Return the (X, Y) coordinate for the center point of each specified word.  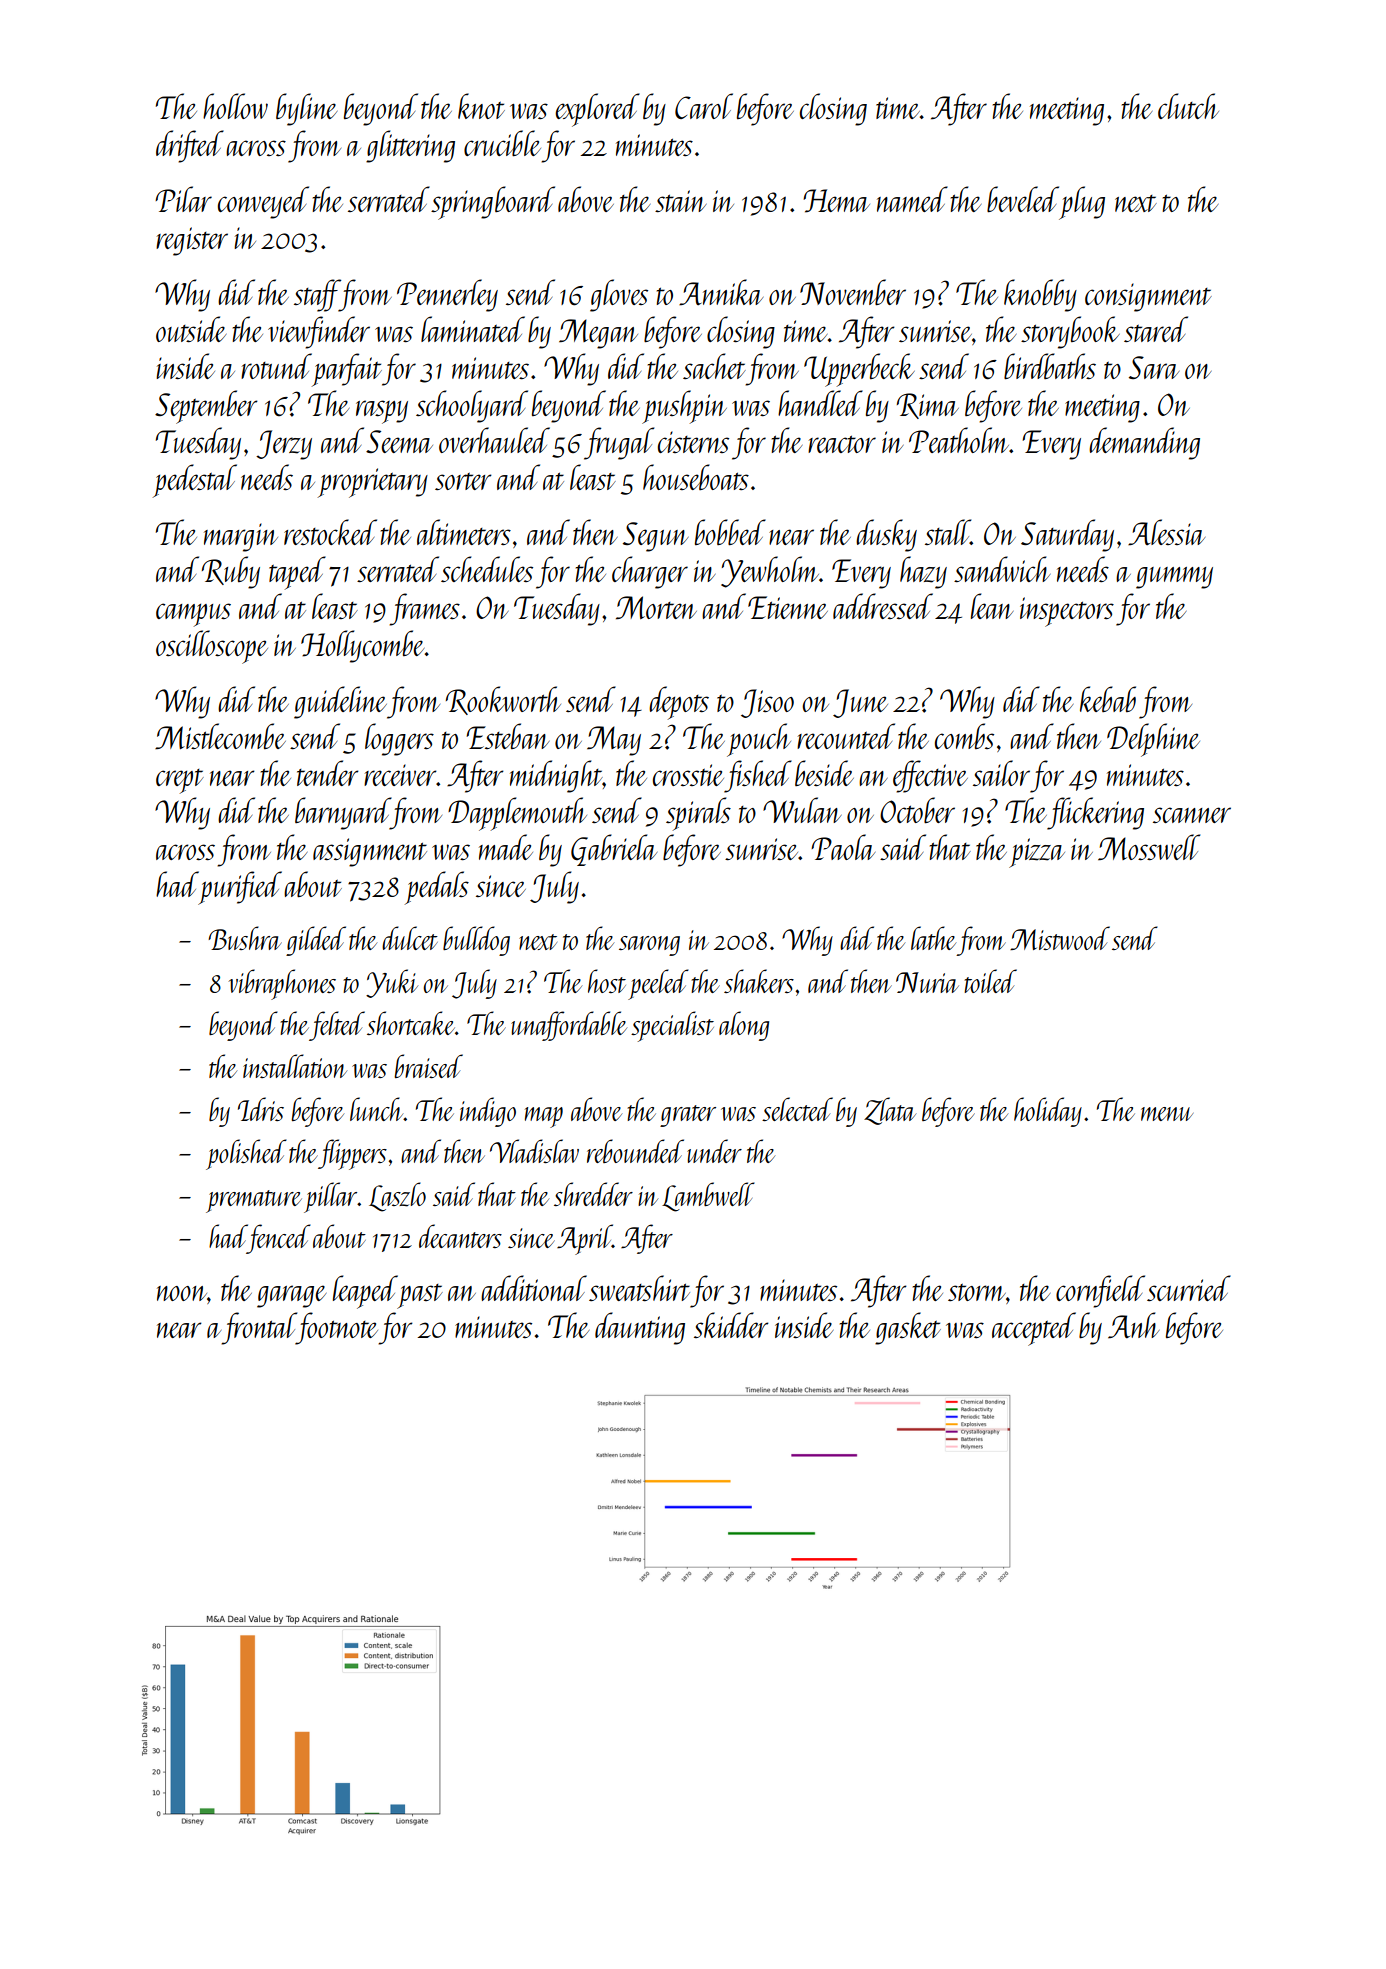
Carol (704, 106)
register (192, 241)
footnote (337, 1328)
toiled (990, 981)
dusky (886, 535)
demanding (1144, 443)
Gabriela (614, 850)
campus (193, 615)
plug (1082, 203)
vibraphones (282, 984)
